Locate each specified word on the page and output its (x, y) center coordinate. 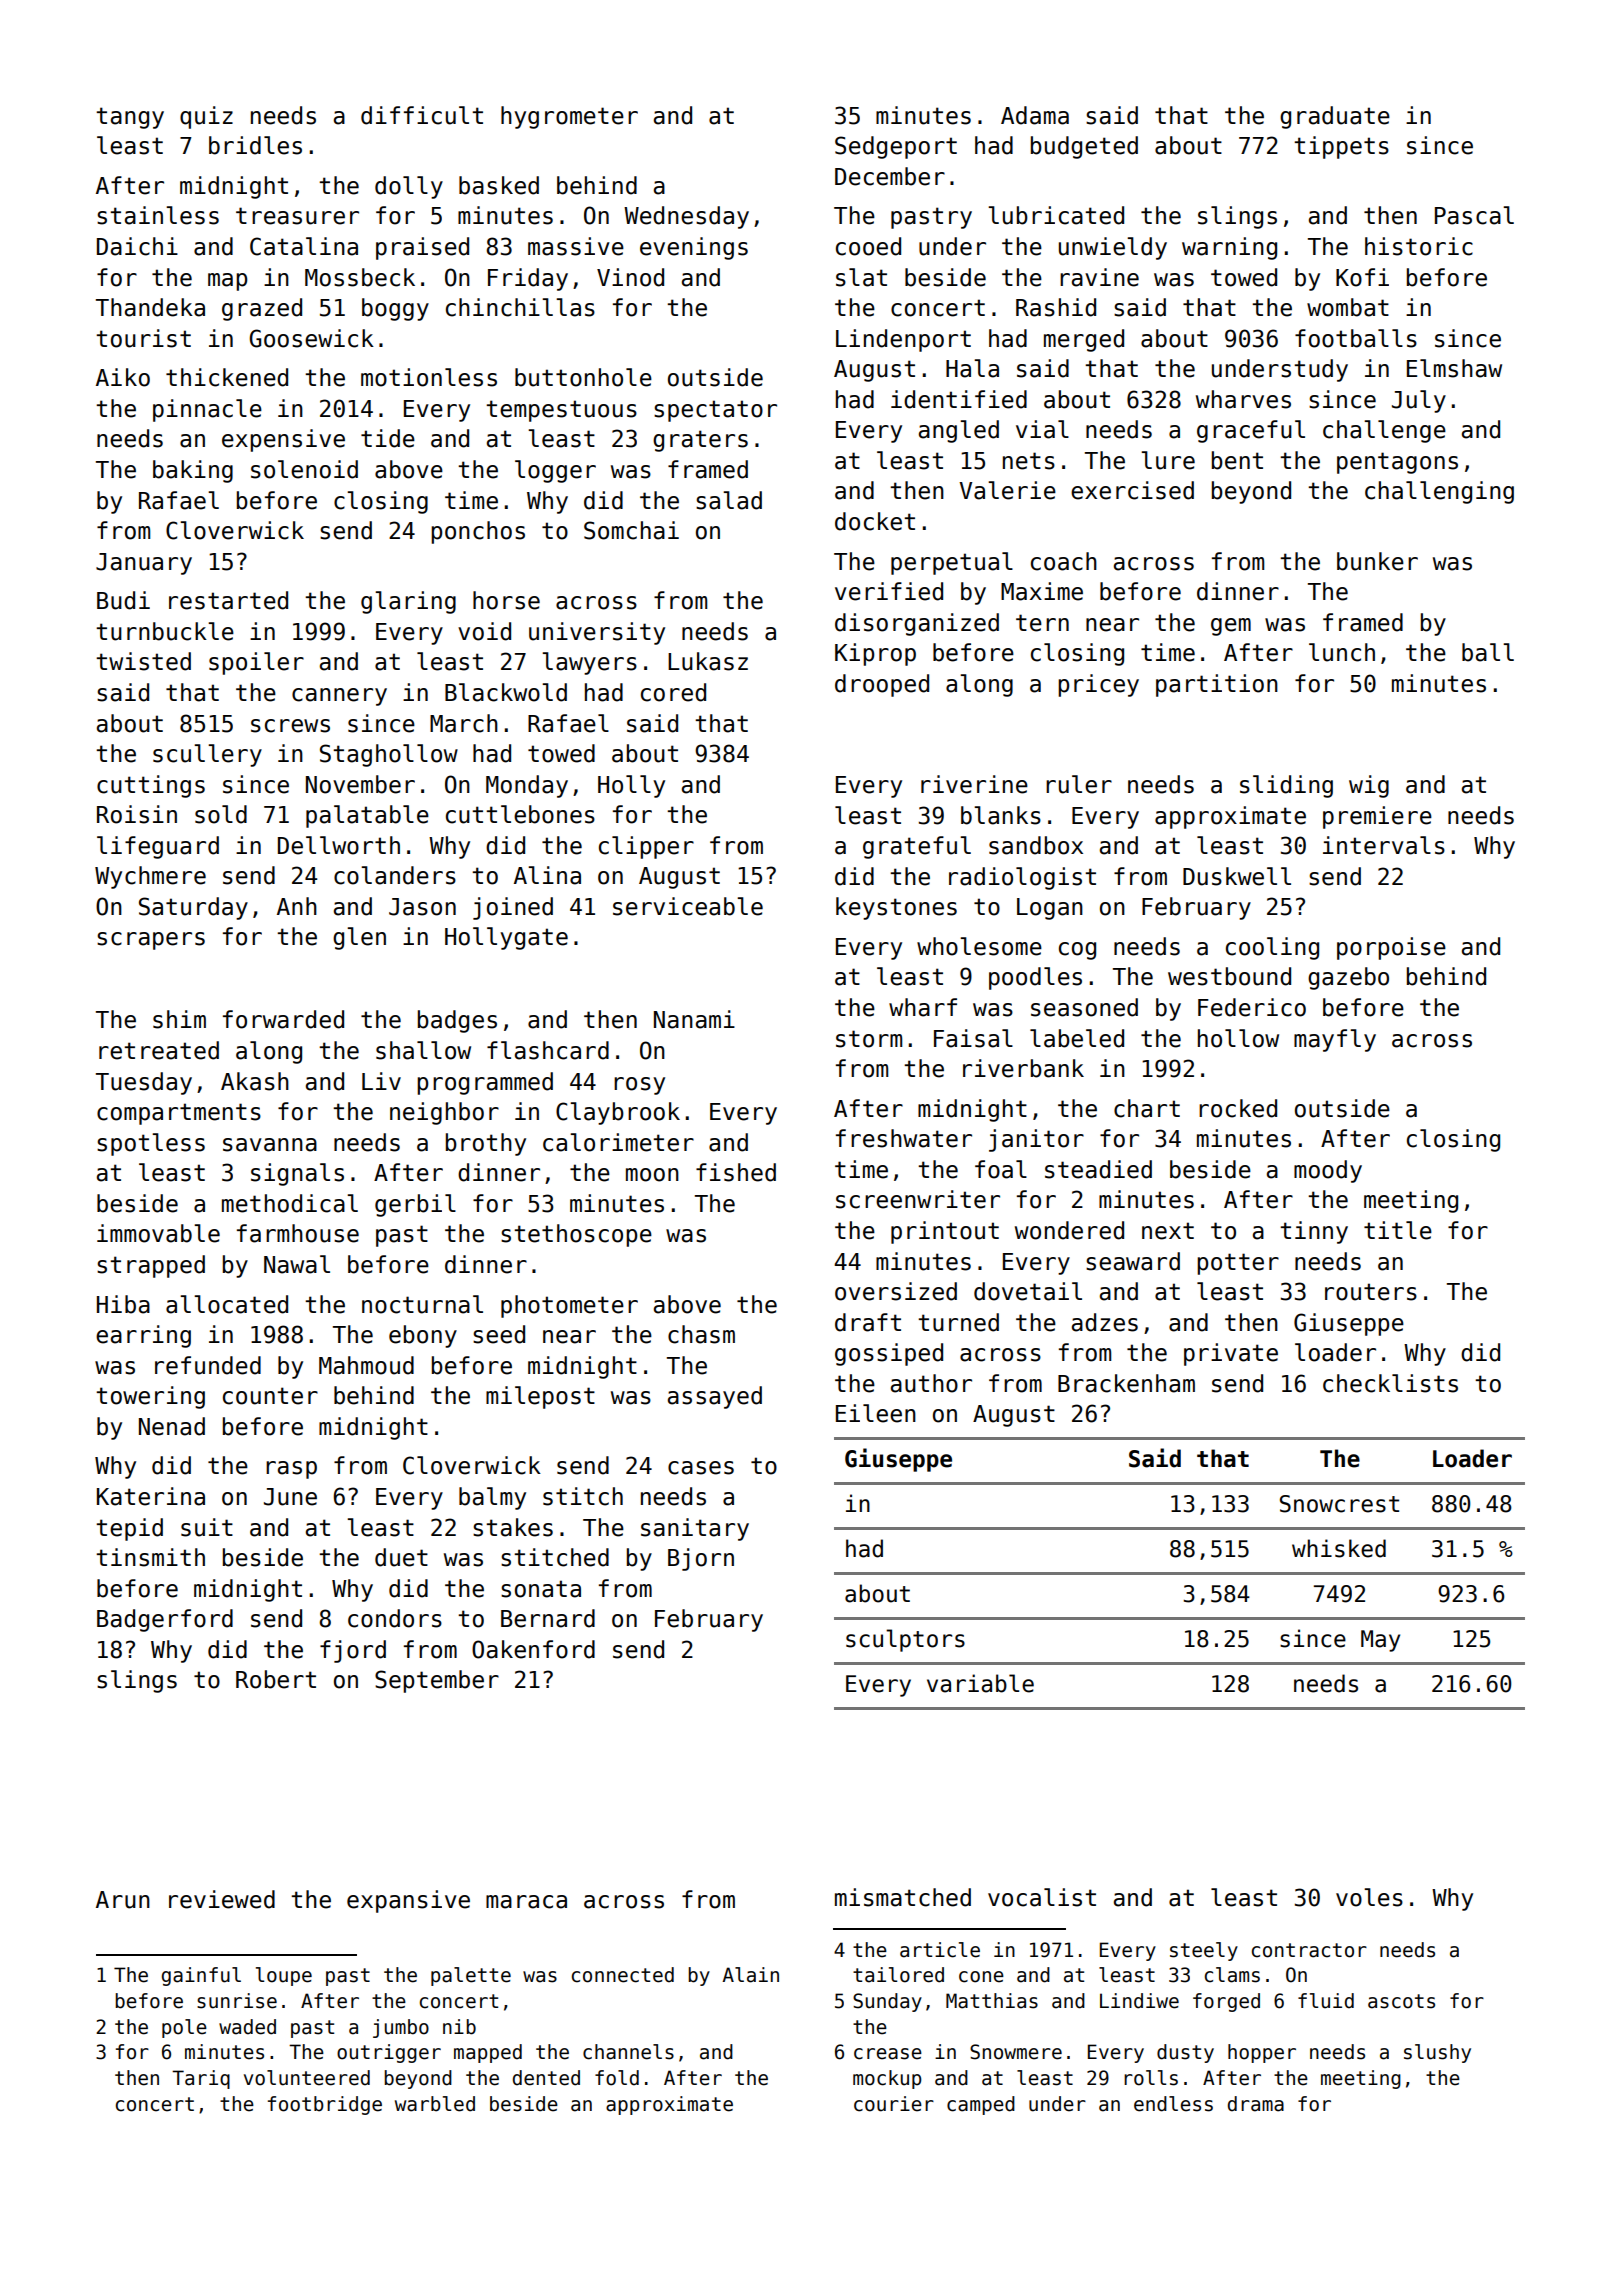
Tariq (201, 2079)
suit (207, 1527)
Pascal (1474, 215)
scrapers (151, 941)
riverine (974, 784)
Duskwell (1237, 876)
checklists (1390, 1383)
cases (701, 1468)
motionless (429, 377)
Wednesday (686, 217)
